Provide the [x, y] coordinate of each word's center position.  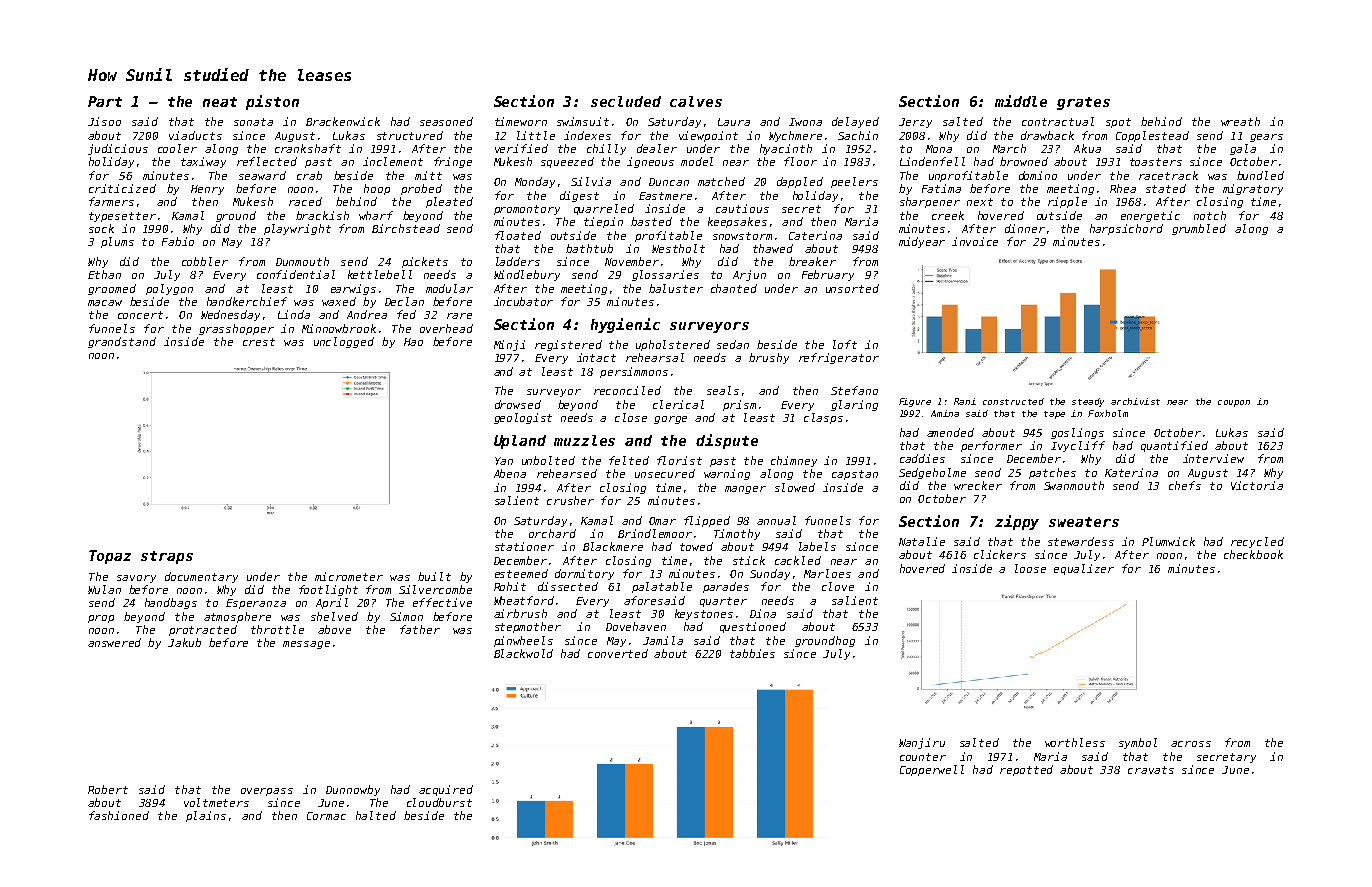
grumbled [1199, 229]
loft [845, 344]
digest [579, 196]
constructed [1013, 401]
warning [727, 474]
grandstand [122, 342]
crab [309, 175]
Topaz [110, 557]
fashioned [119, 815]
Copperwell [932, 770]
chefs [1185, 485]
